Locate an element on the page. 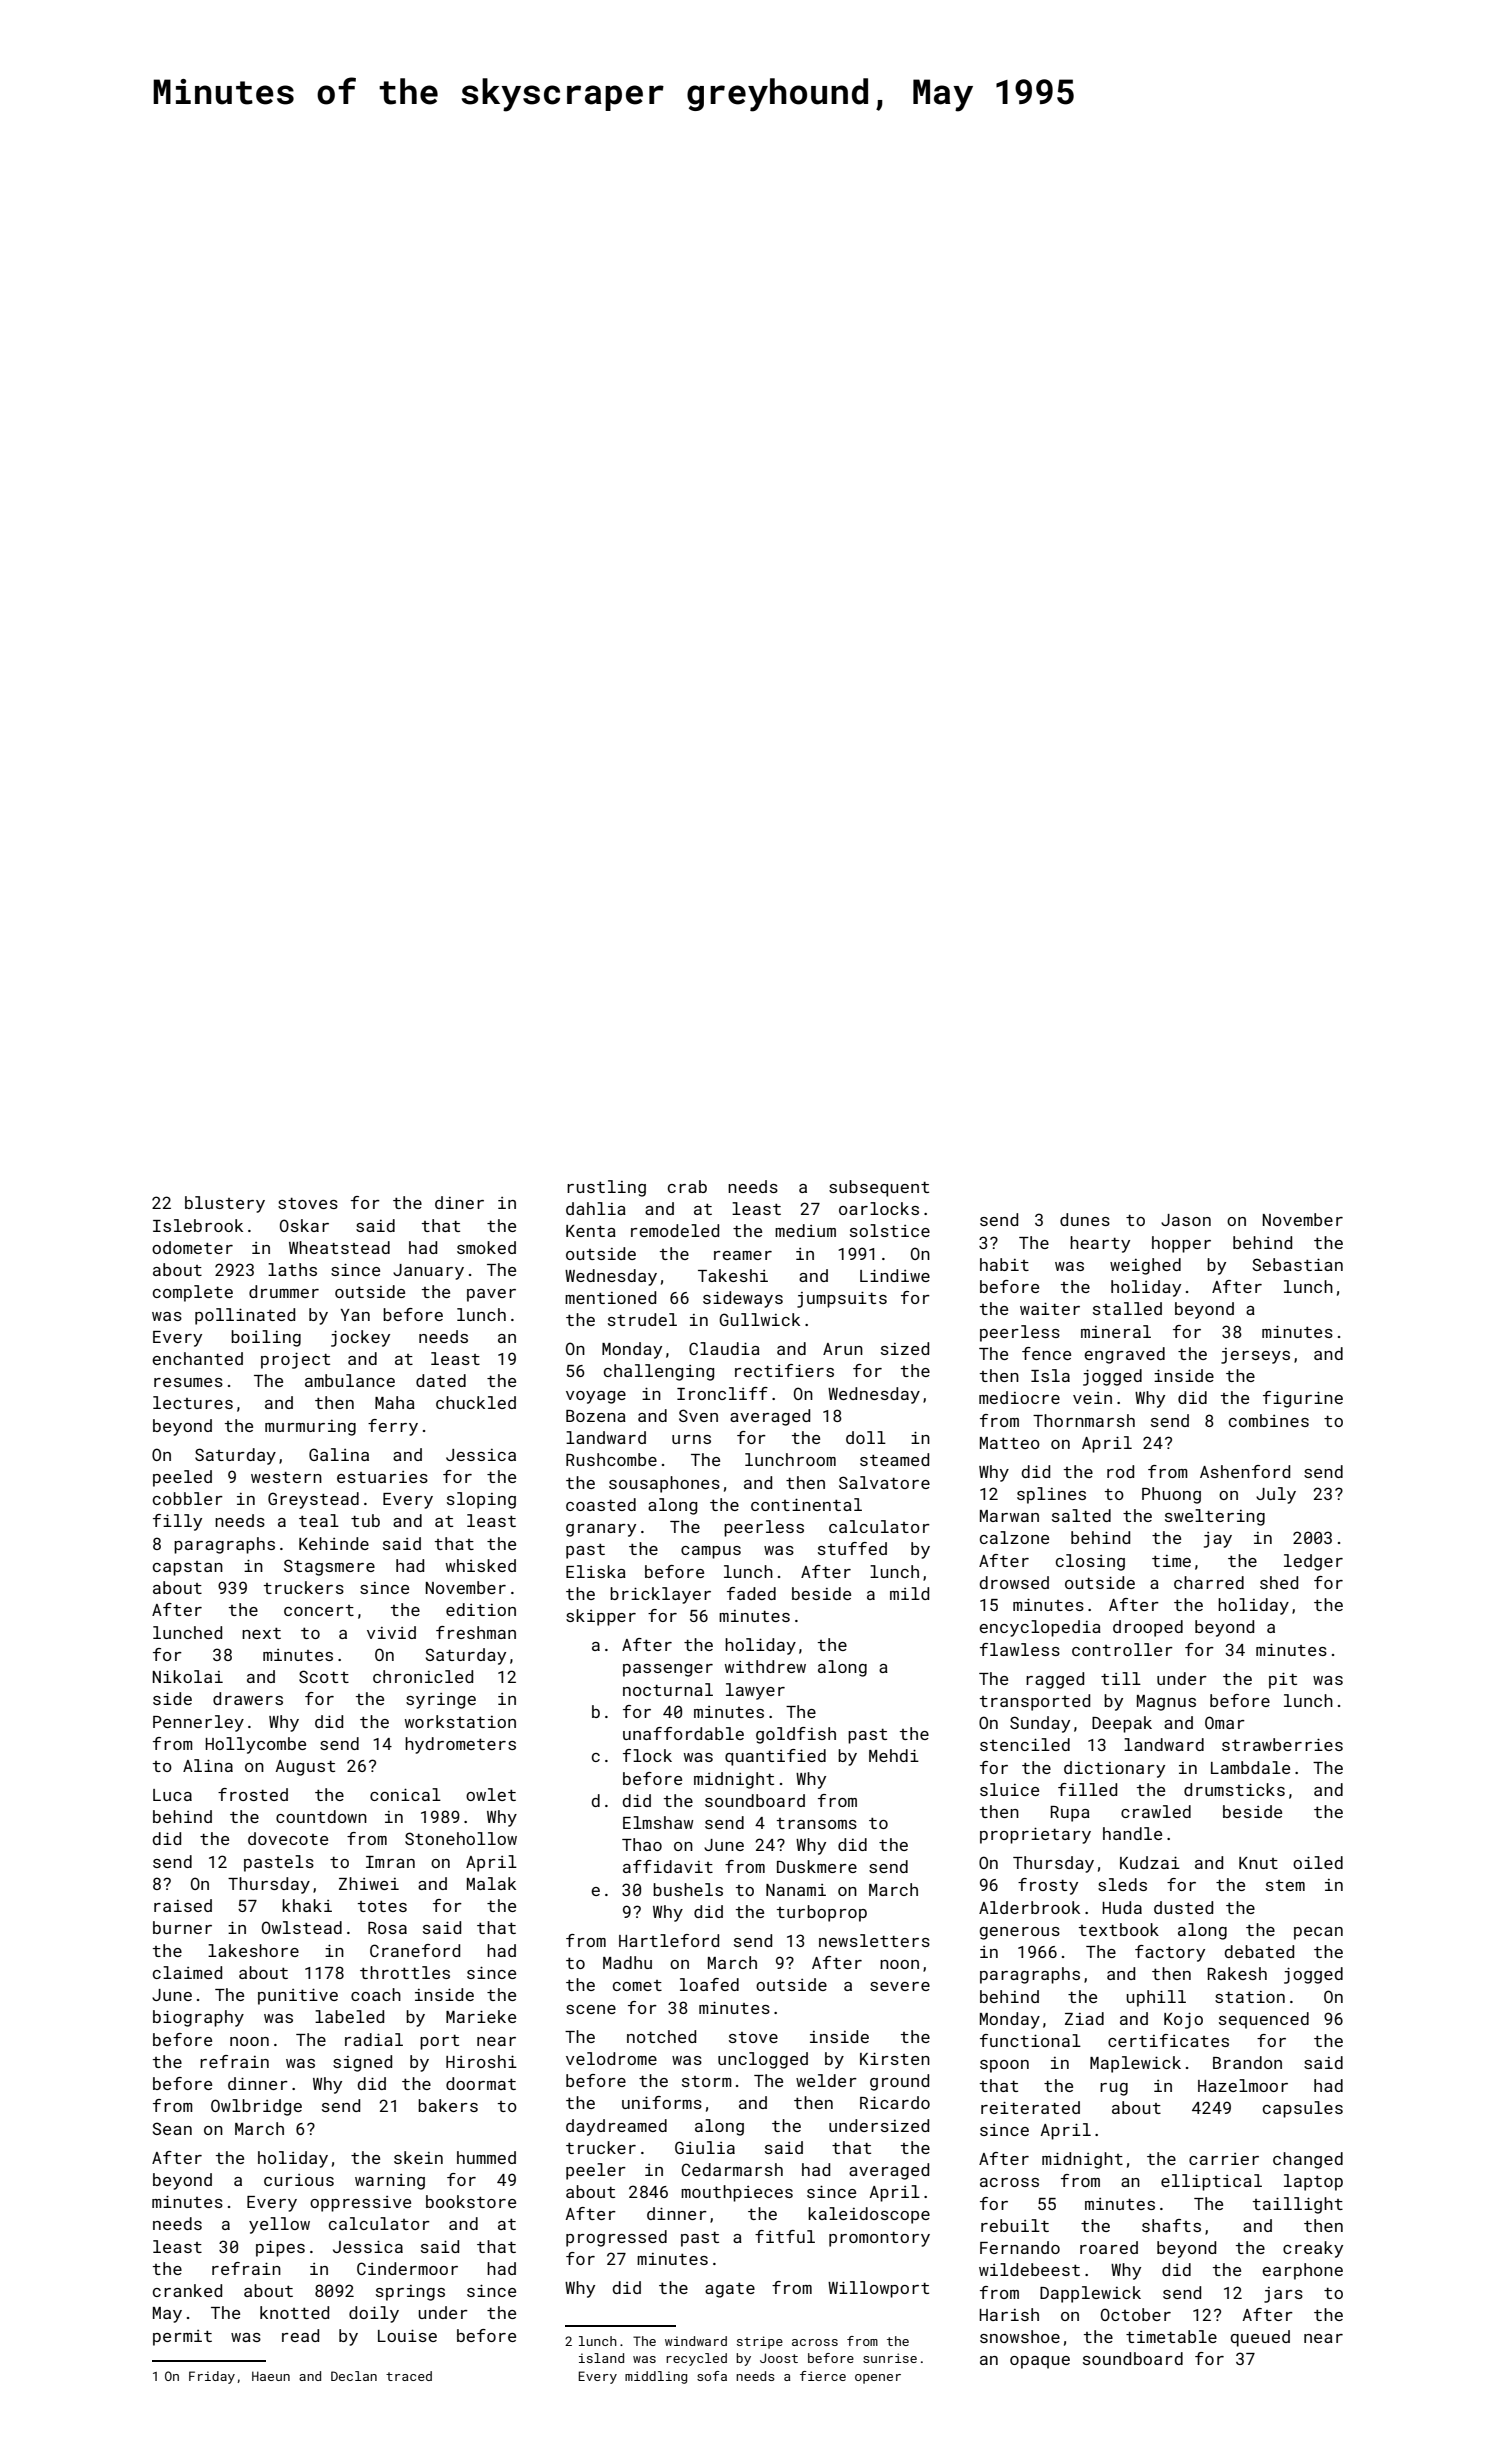 This page has height=2464, width=1496. Owlbridge is located at coordinates (256, 2107).
